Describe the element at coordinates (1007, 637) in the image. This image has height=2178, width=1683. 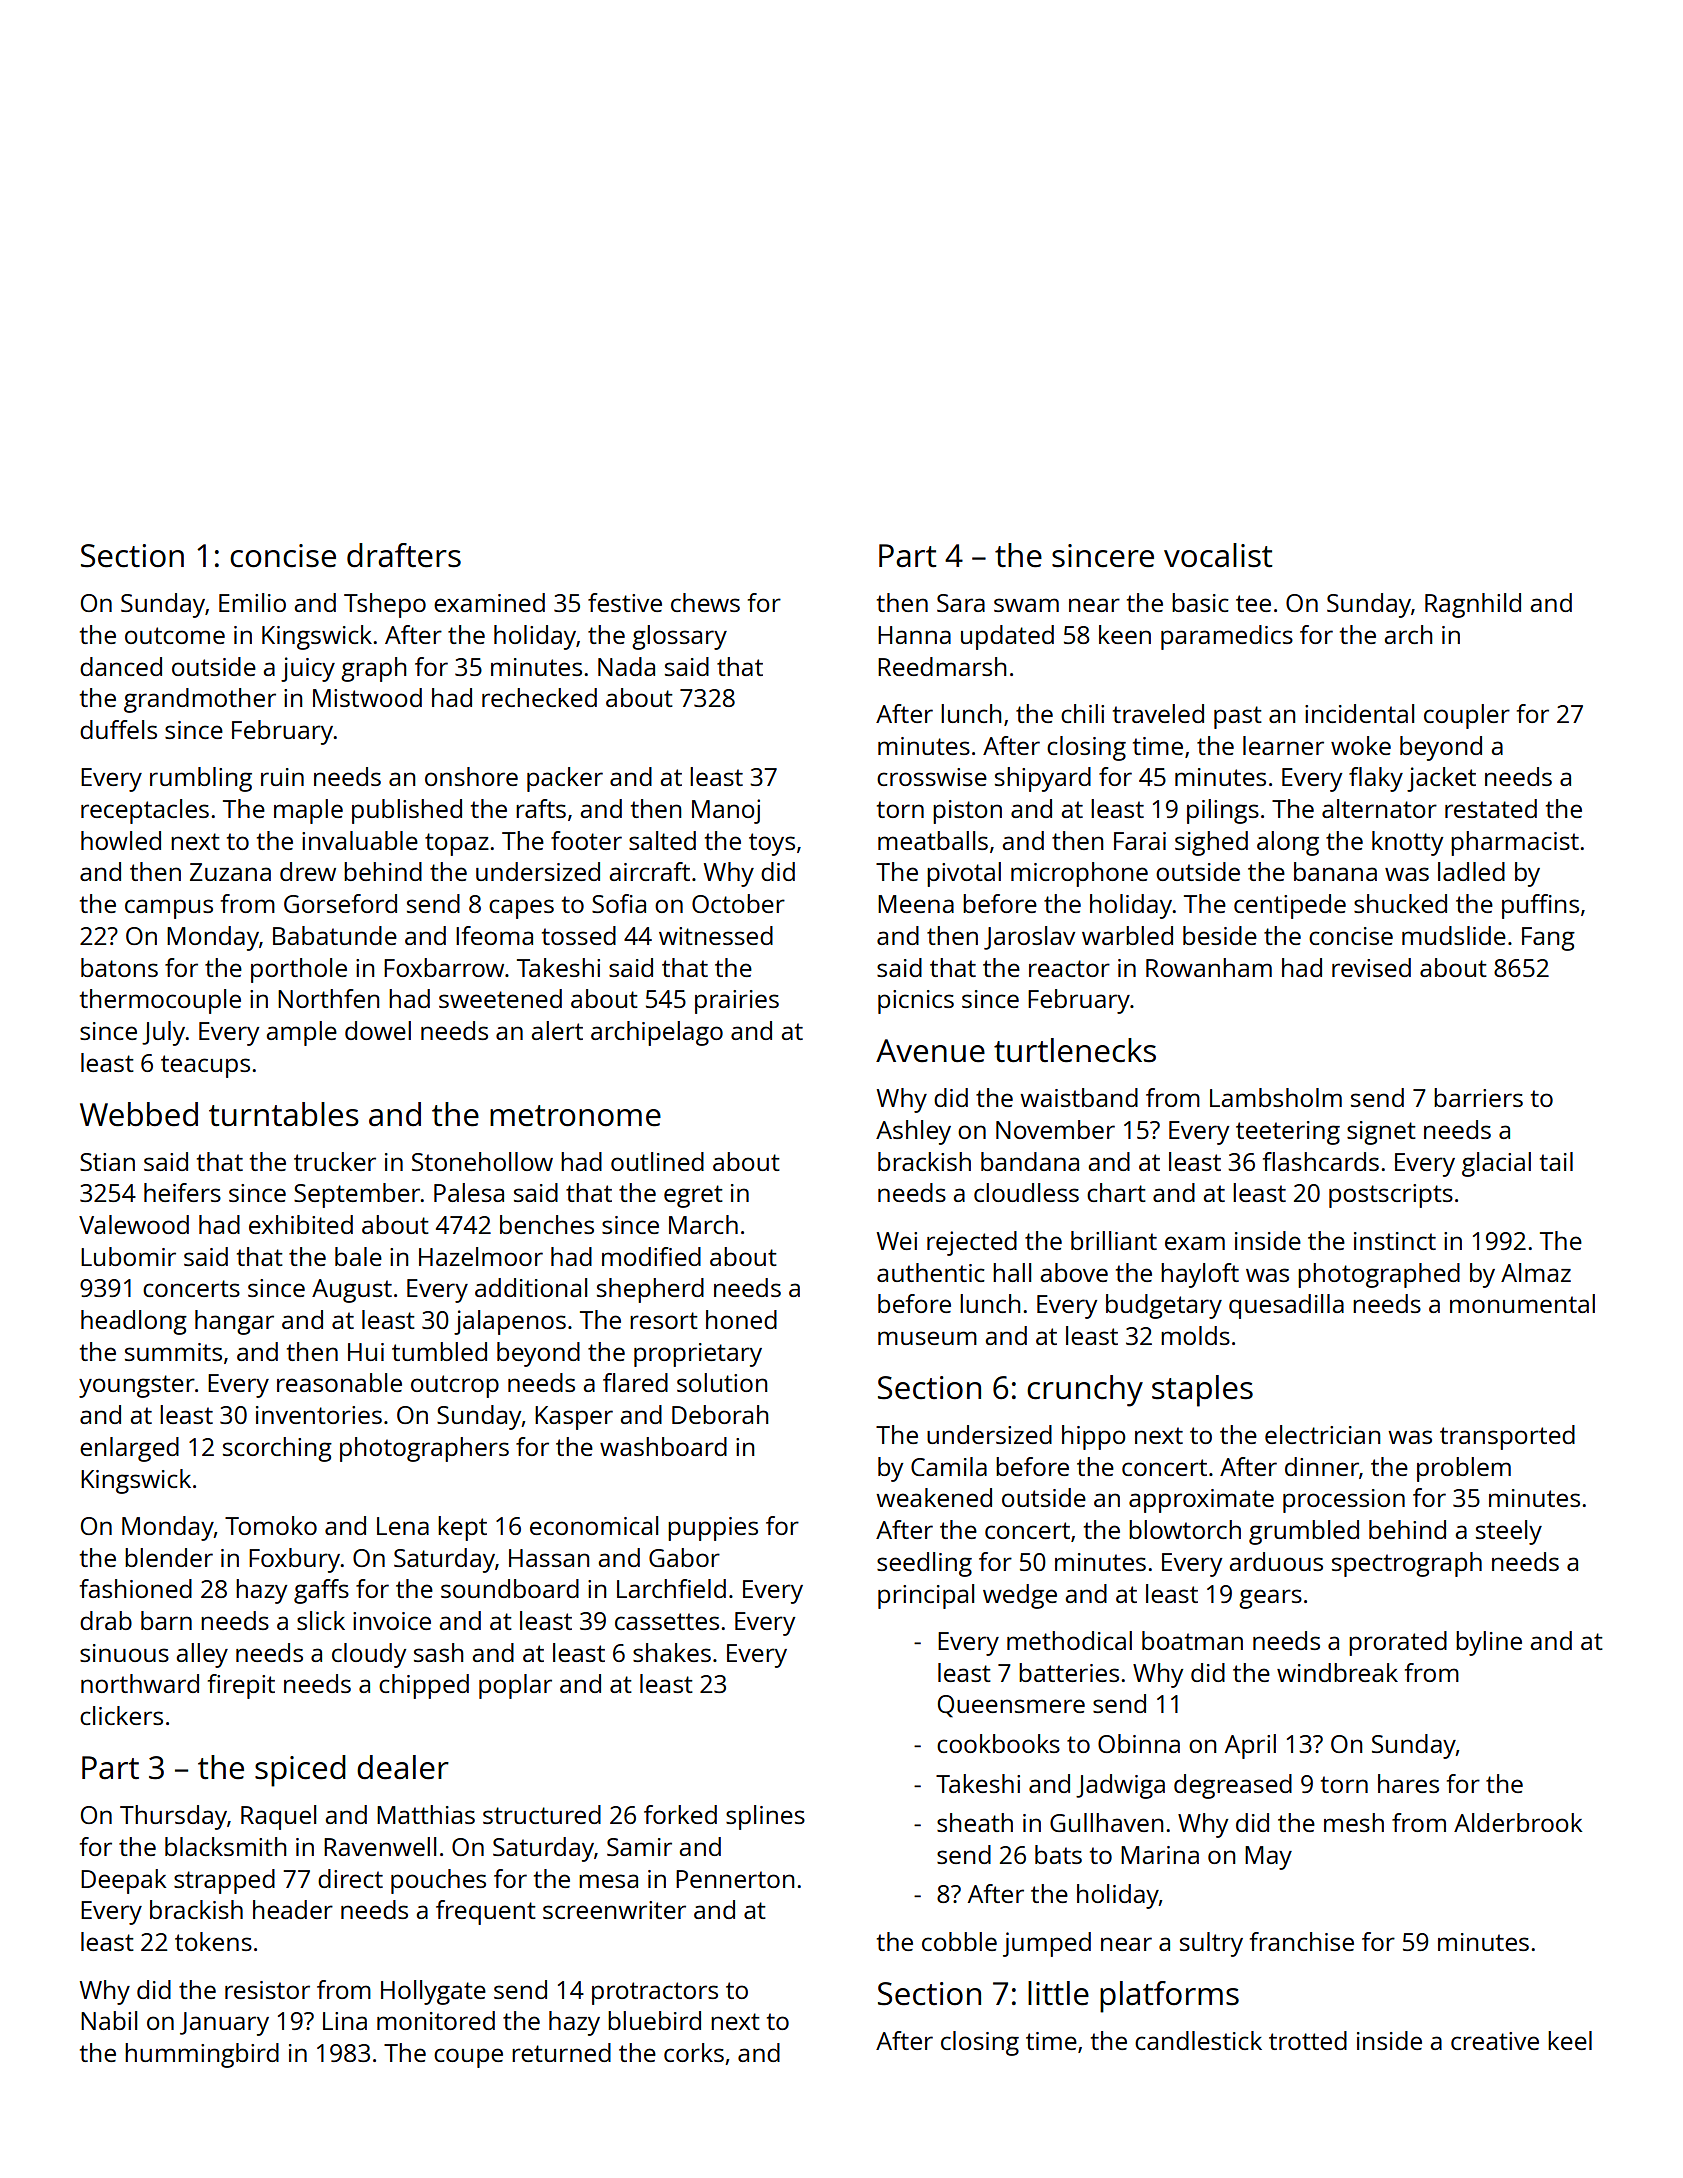
I see `updated` at that location.
